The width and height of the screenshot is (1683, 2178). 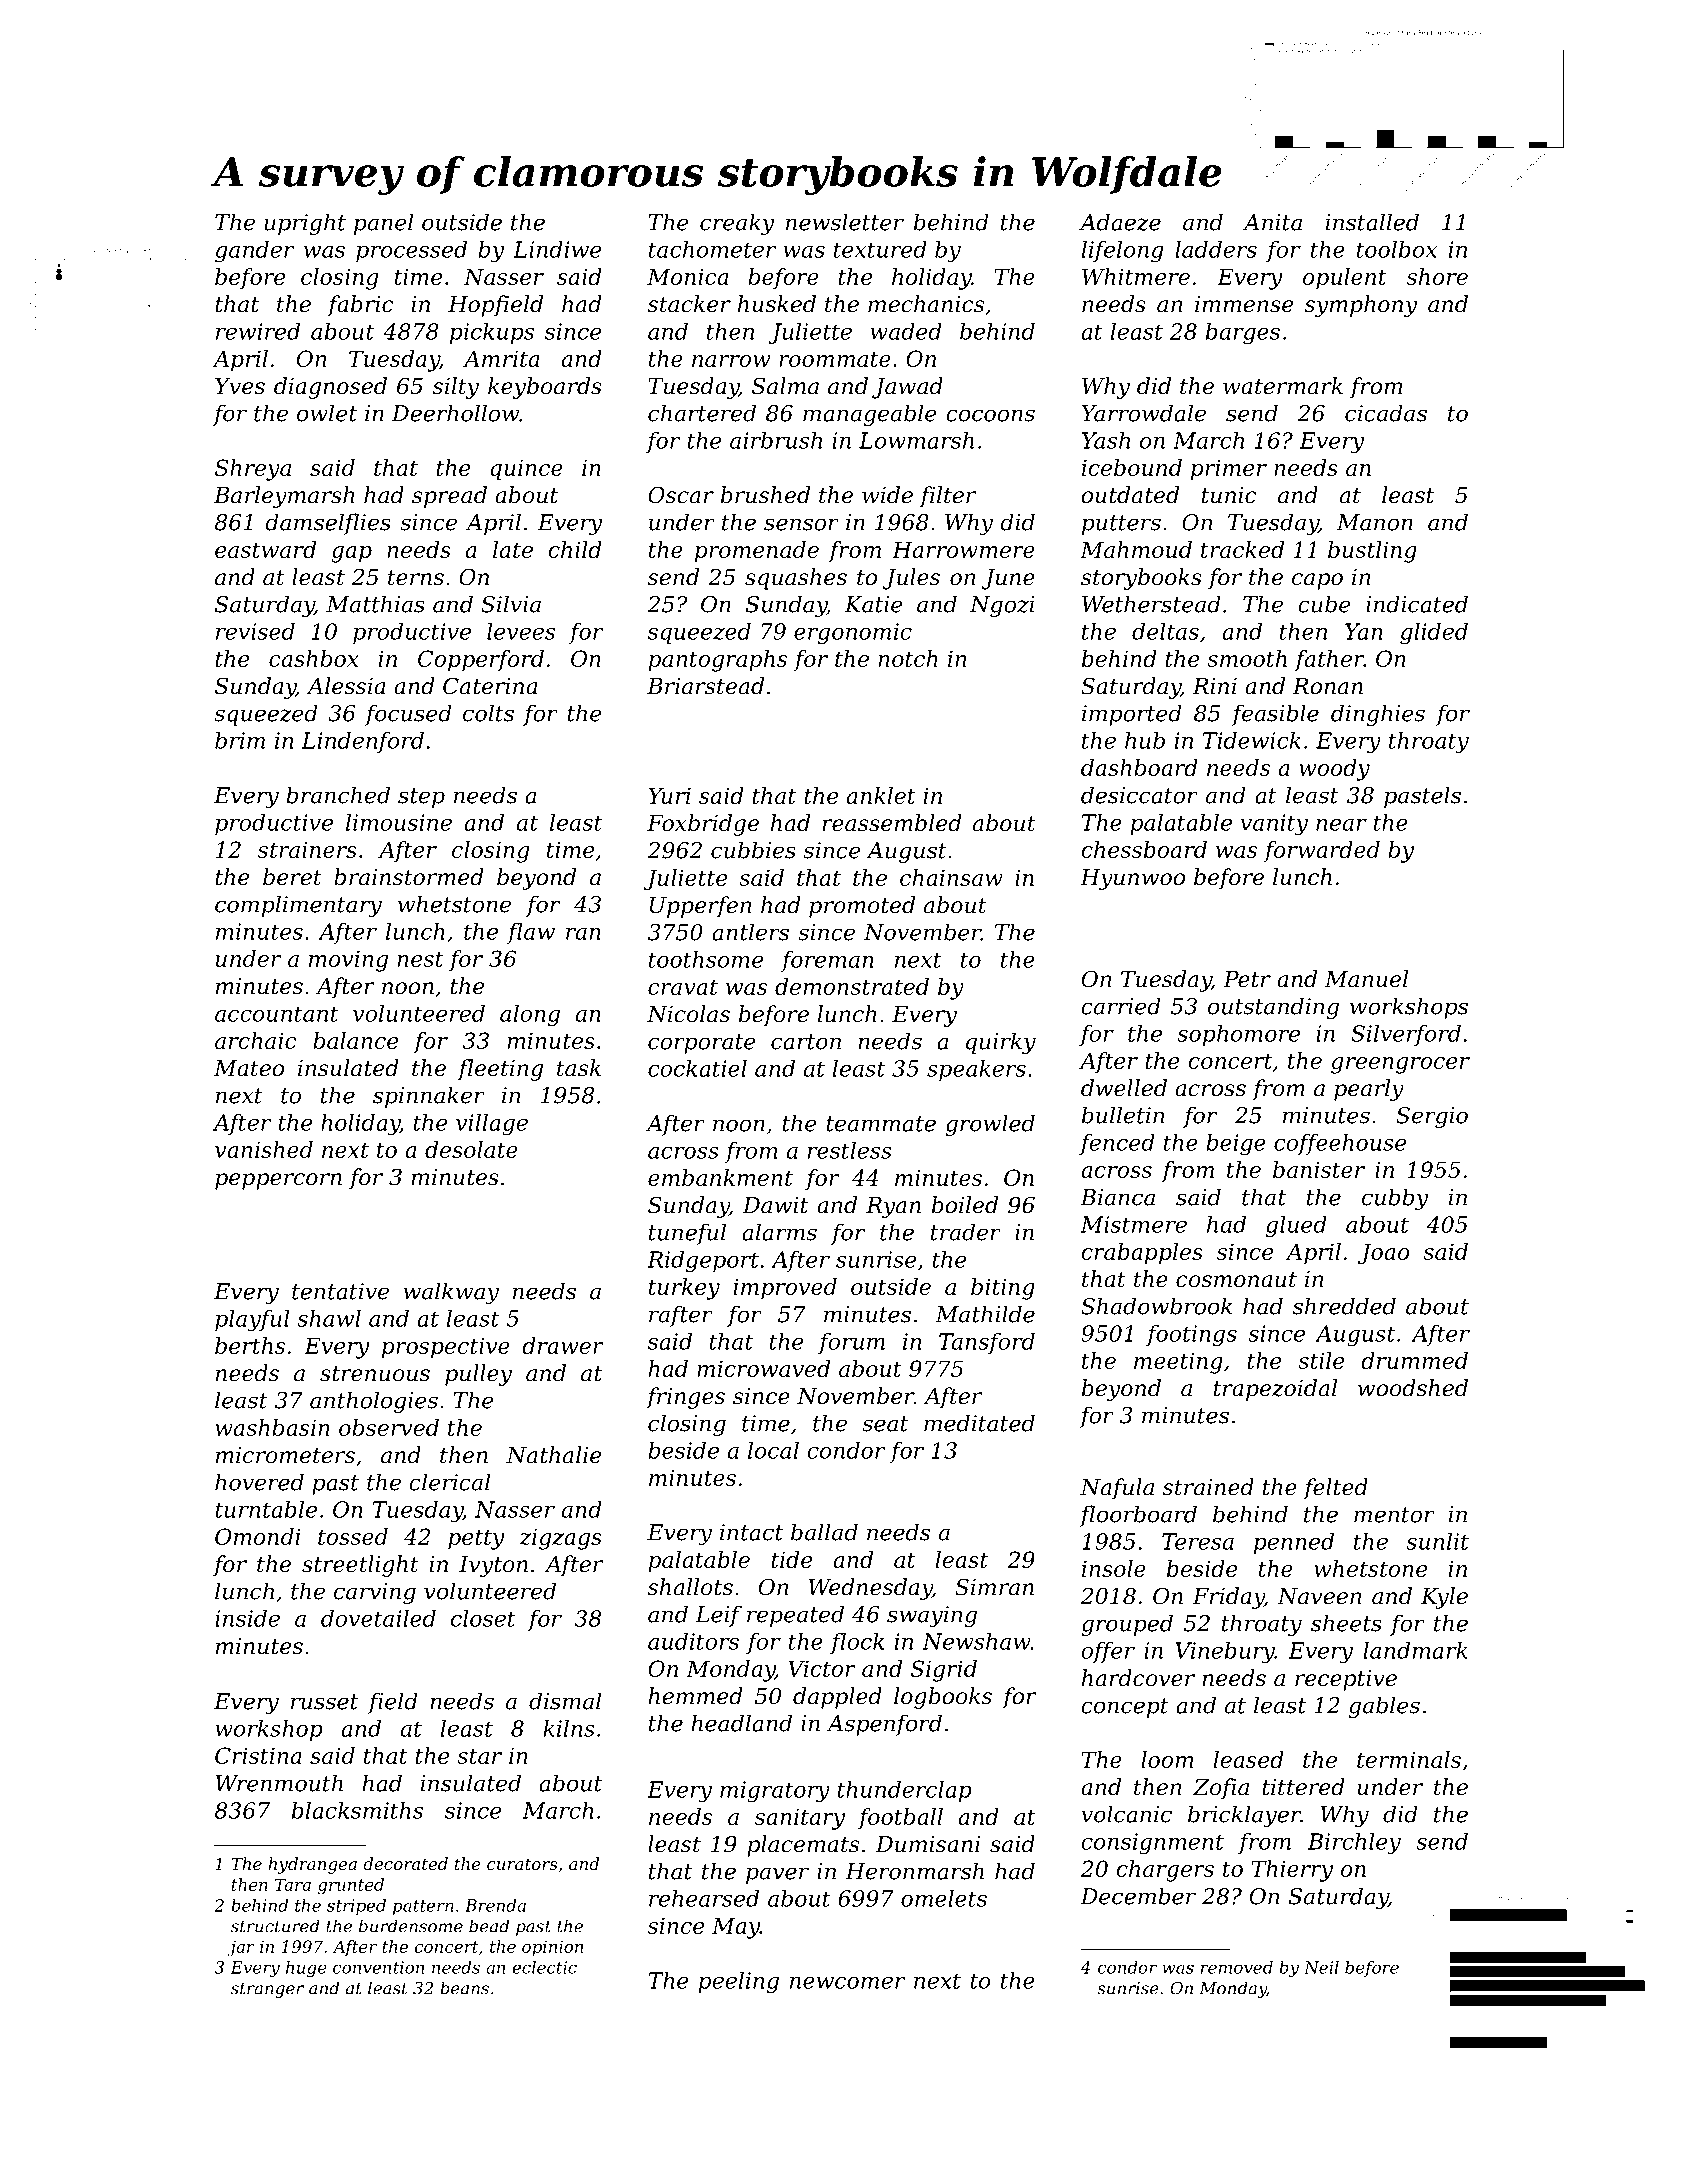 I want to click on Neil, so click(x=1321, y=1967).
